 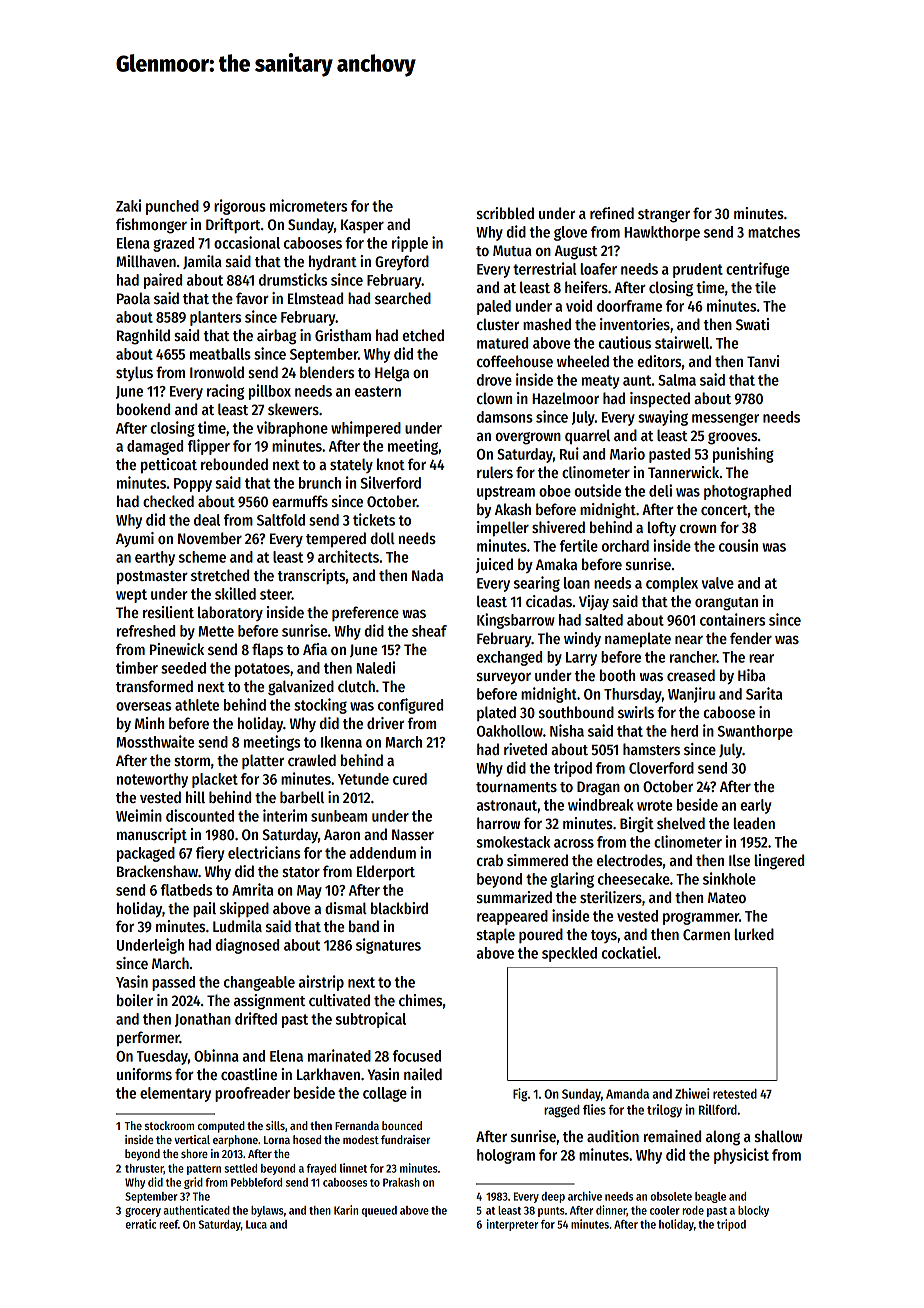 What do you see at coordinates (693, 657) in the image?
I see `rancher` at bounding box center [693, 657].
